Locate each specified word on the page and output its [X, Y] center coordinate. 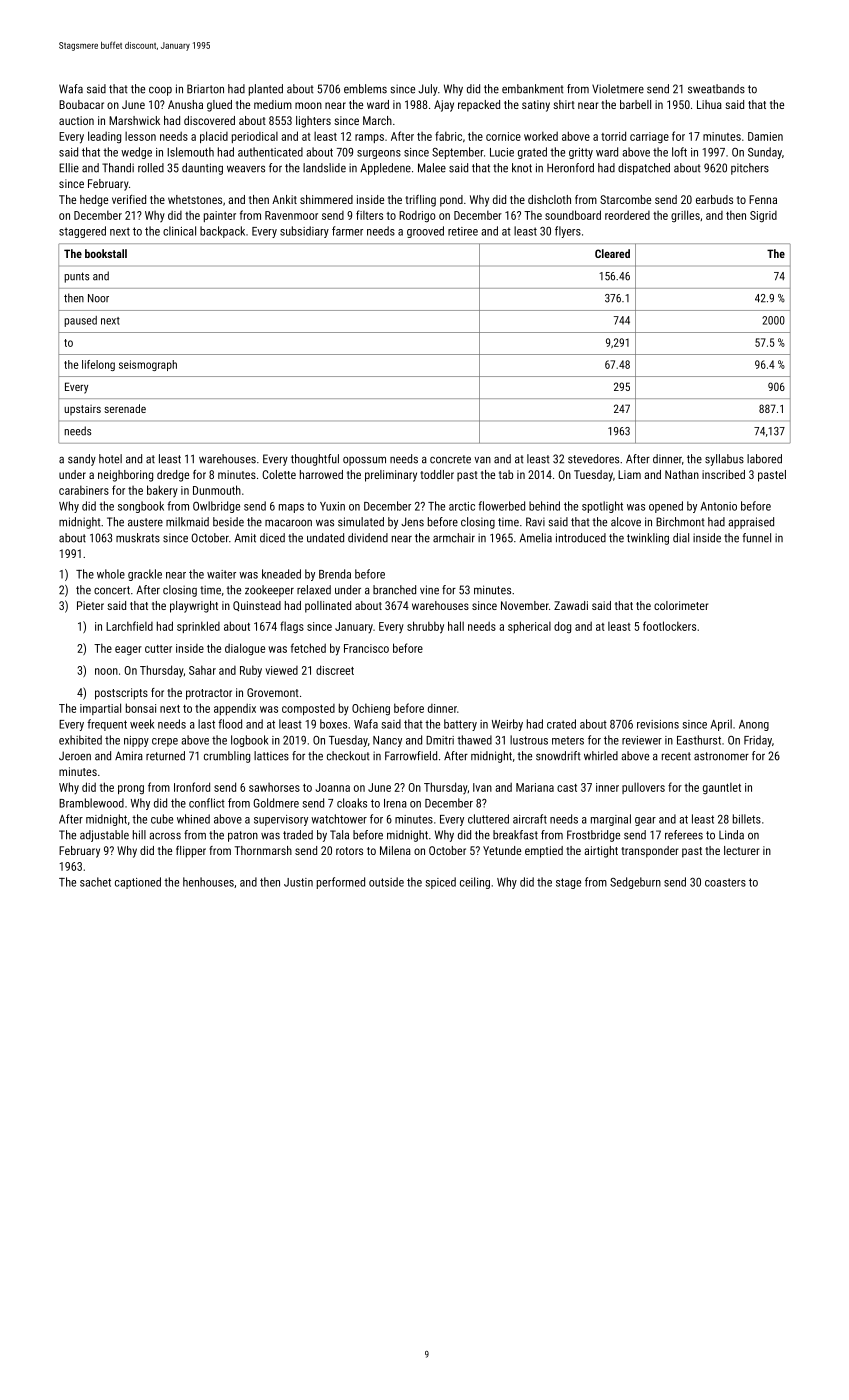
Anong [754, 725]
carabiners [84, 490]
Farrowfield [411, 756]
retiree [463, 231]
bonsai [141, 708]
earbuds [714, 199]
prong [131, 790]
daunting [202, 169]
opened [666, 507]
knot [522, 168]
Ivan [482, 787]
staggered [82, 232]
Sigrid [763, 217]
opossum [364, 461]
